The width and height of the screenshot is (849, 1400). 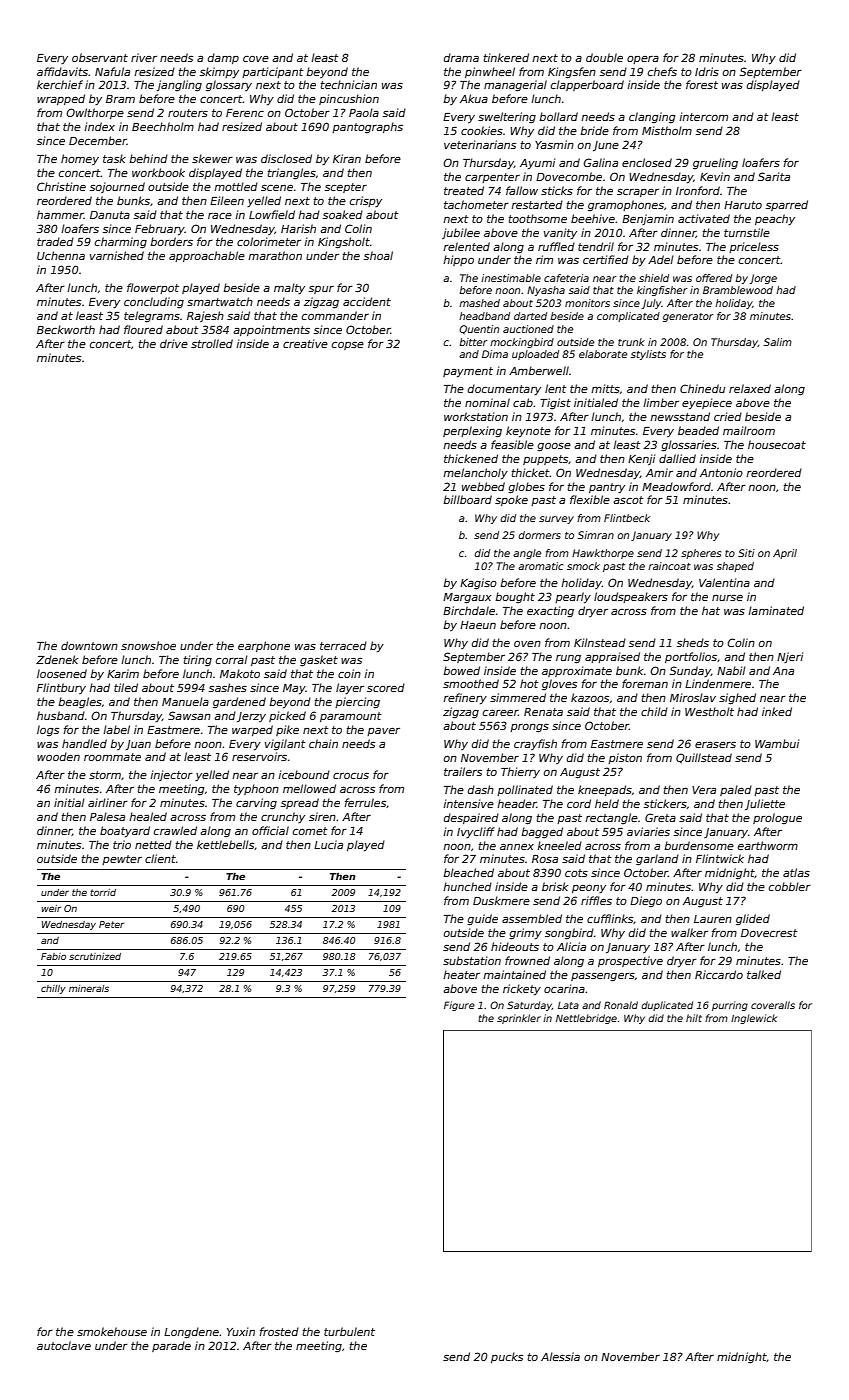 What do you see at coordinates (461, 57) in the screenshot?
I see `drama` at bounding box center [461, 57].
